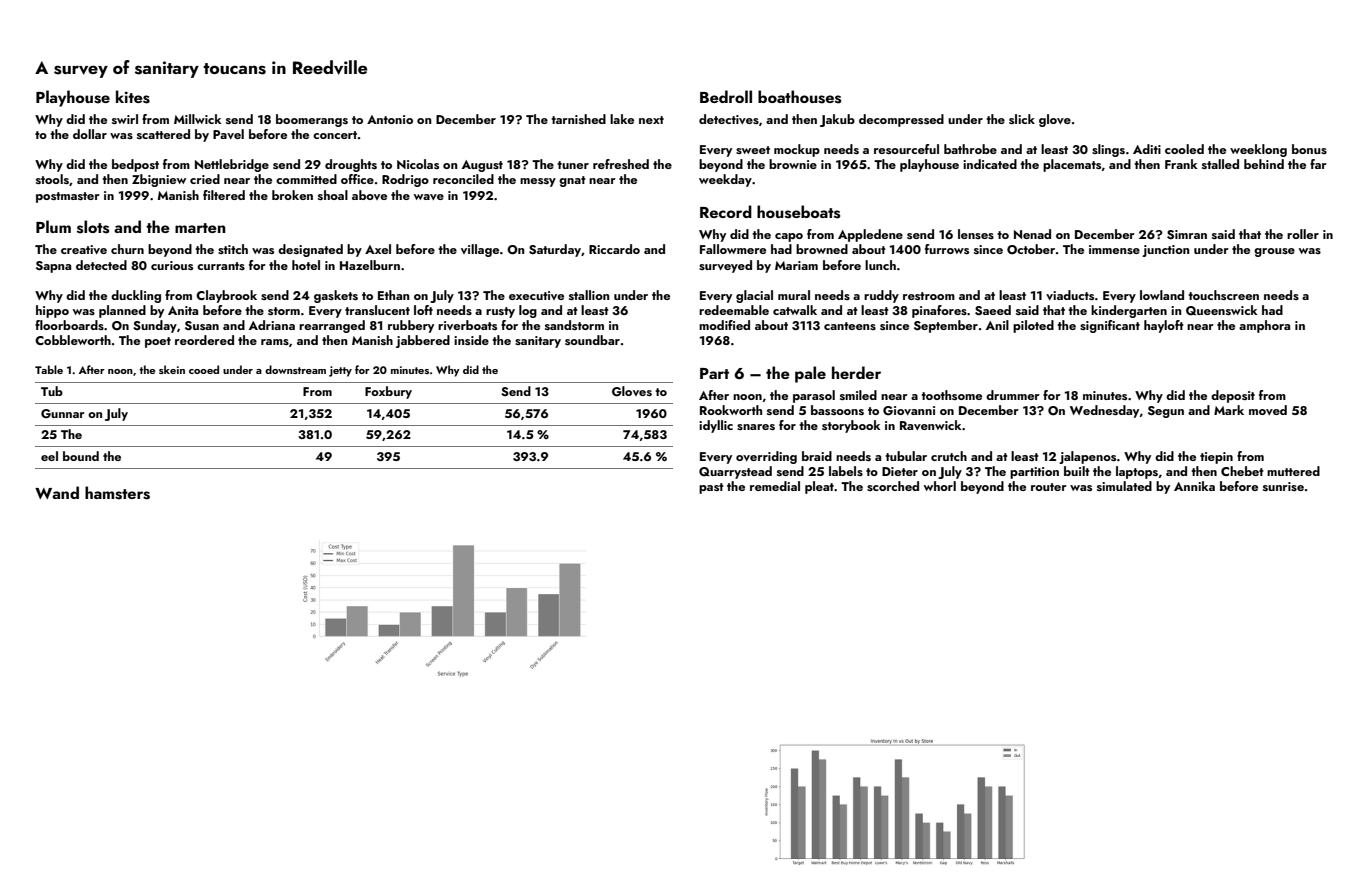 This screenshot has height=887, width=1372. Describe the element at coordinates (388, 392) in the screenshot. I see `Foxbury` at that location.
